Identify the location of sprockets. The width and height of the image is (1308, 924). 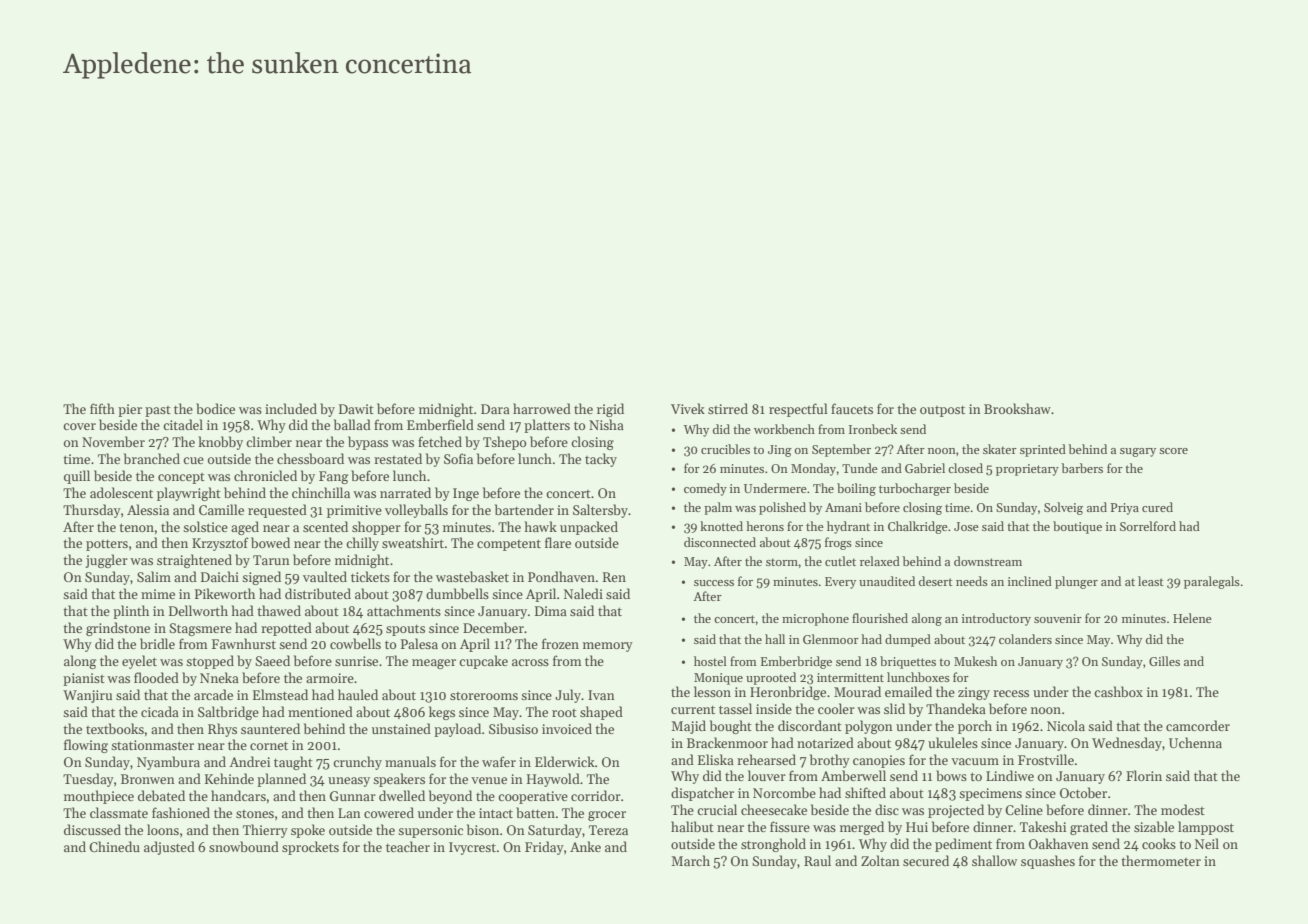
(310, 848).
